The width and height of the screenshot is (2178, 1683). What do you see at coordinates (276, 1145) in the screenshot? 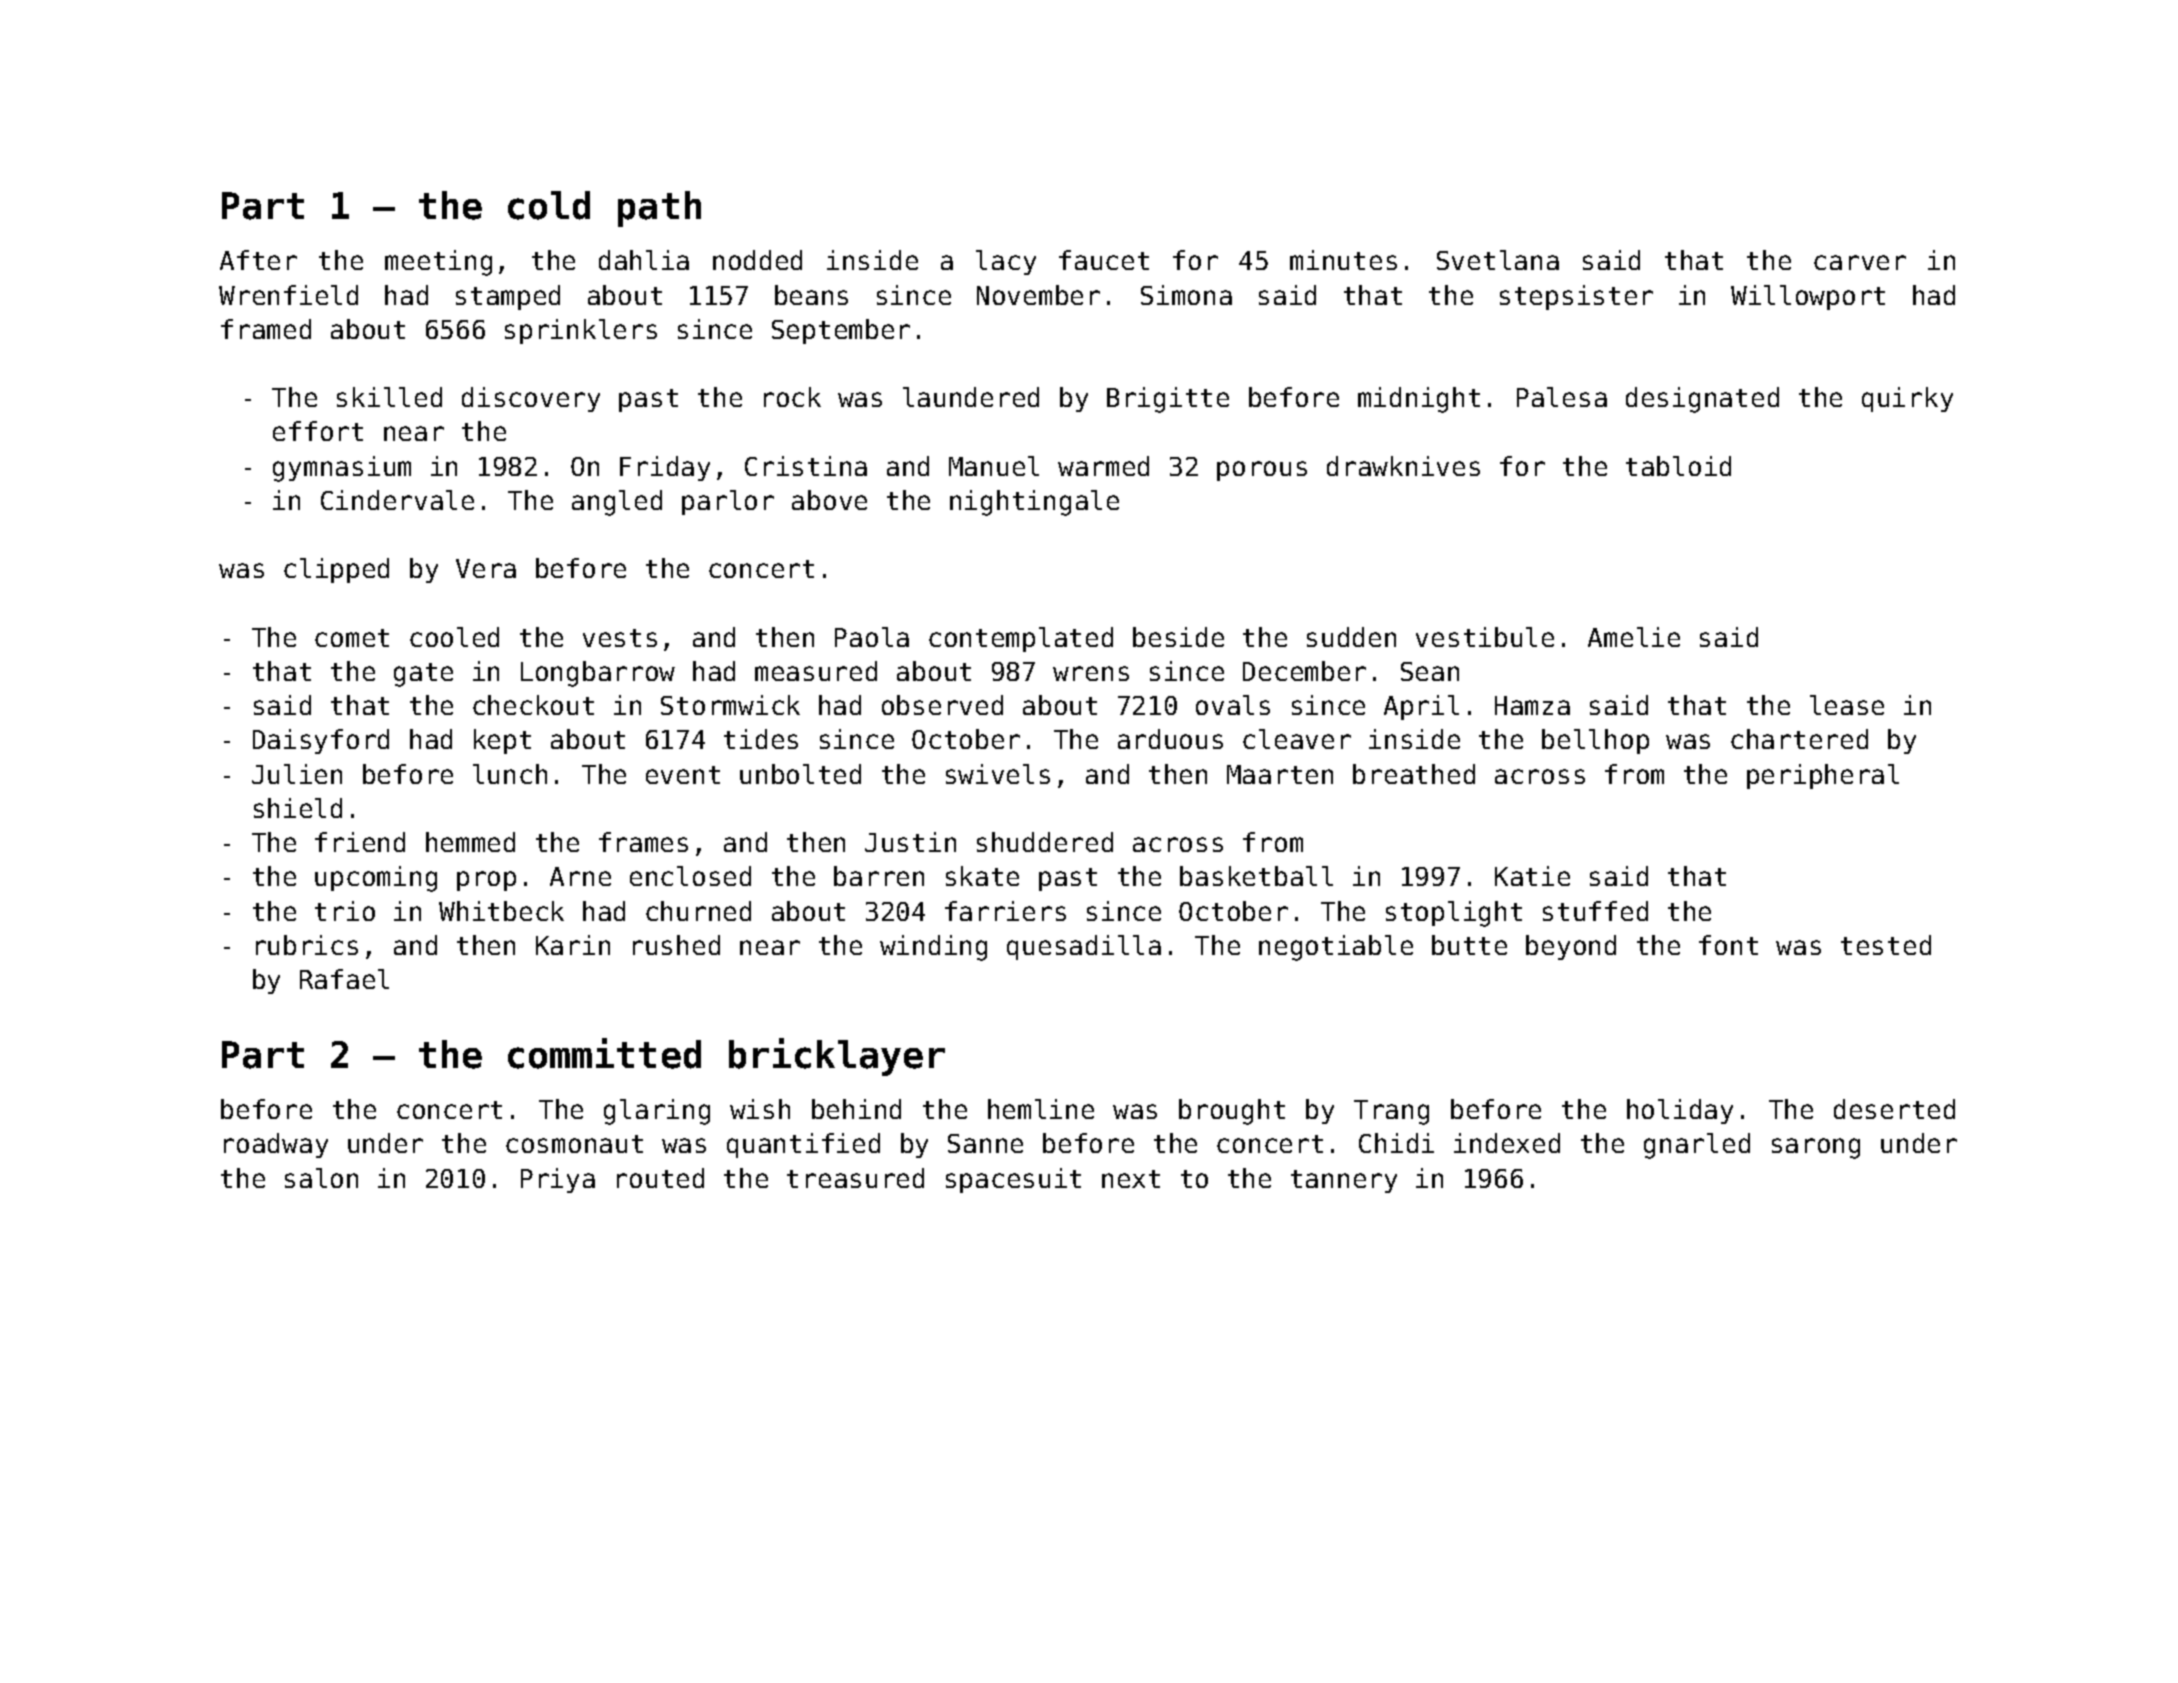
I see `roadway` at bounding box center [276, 1145].
